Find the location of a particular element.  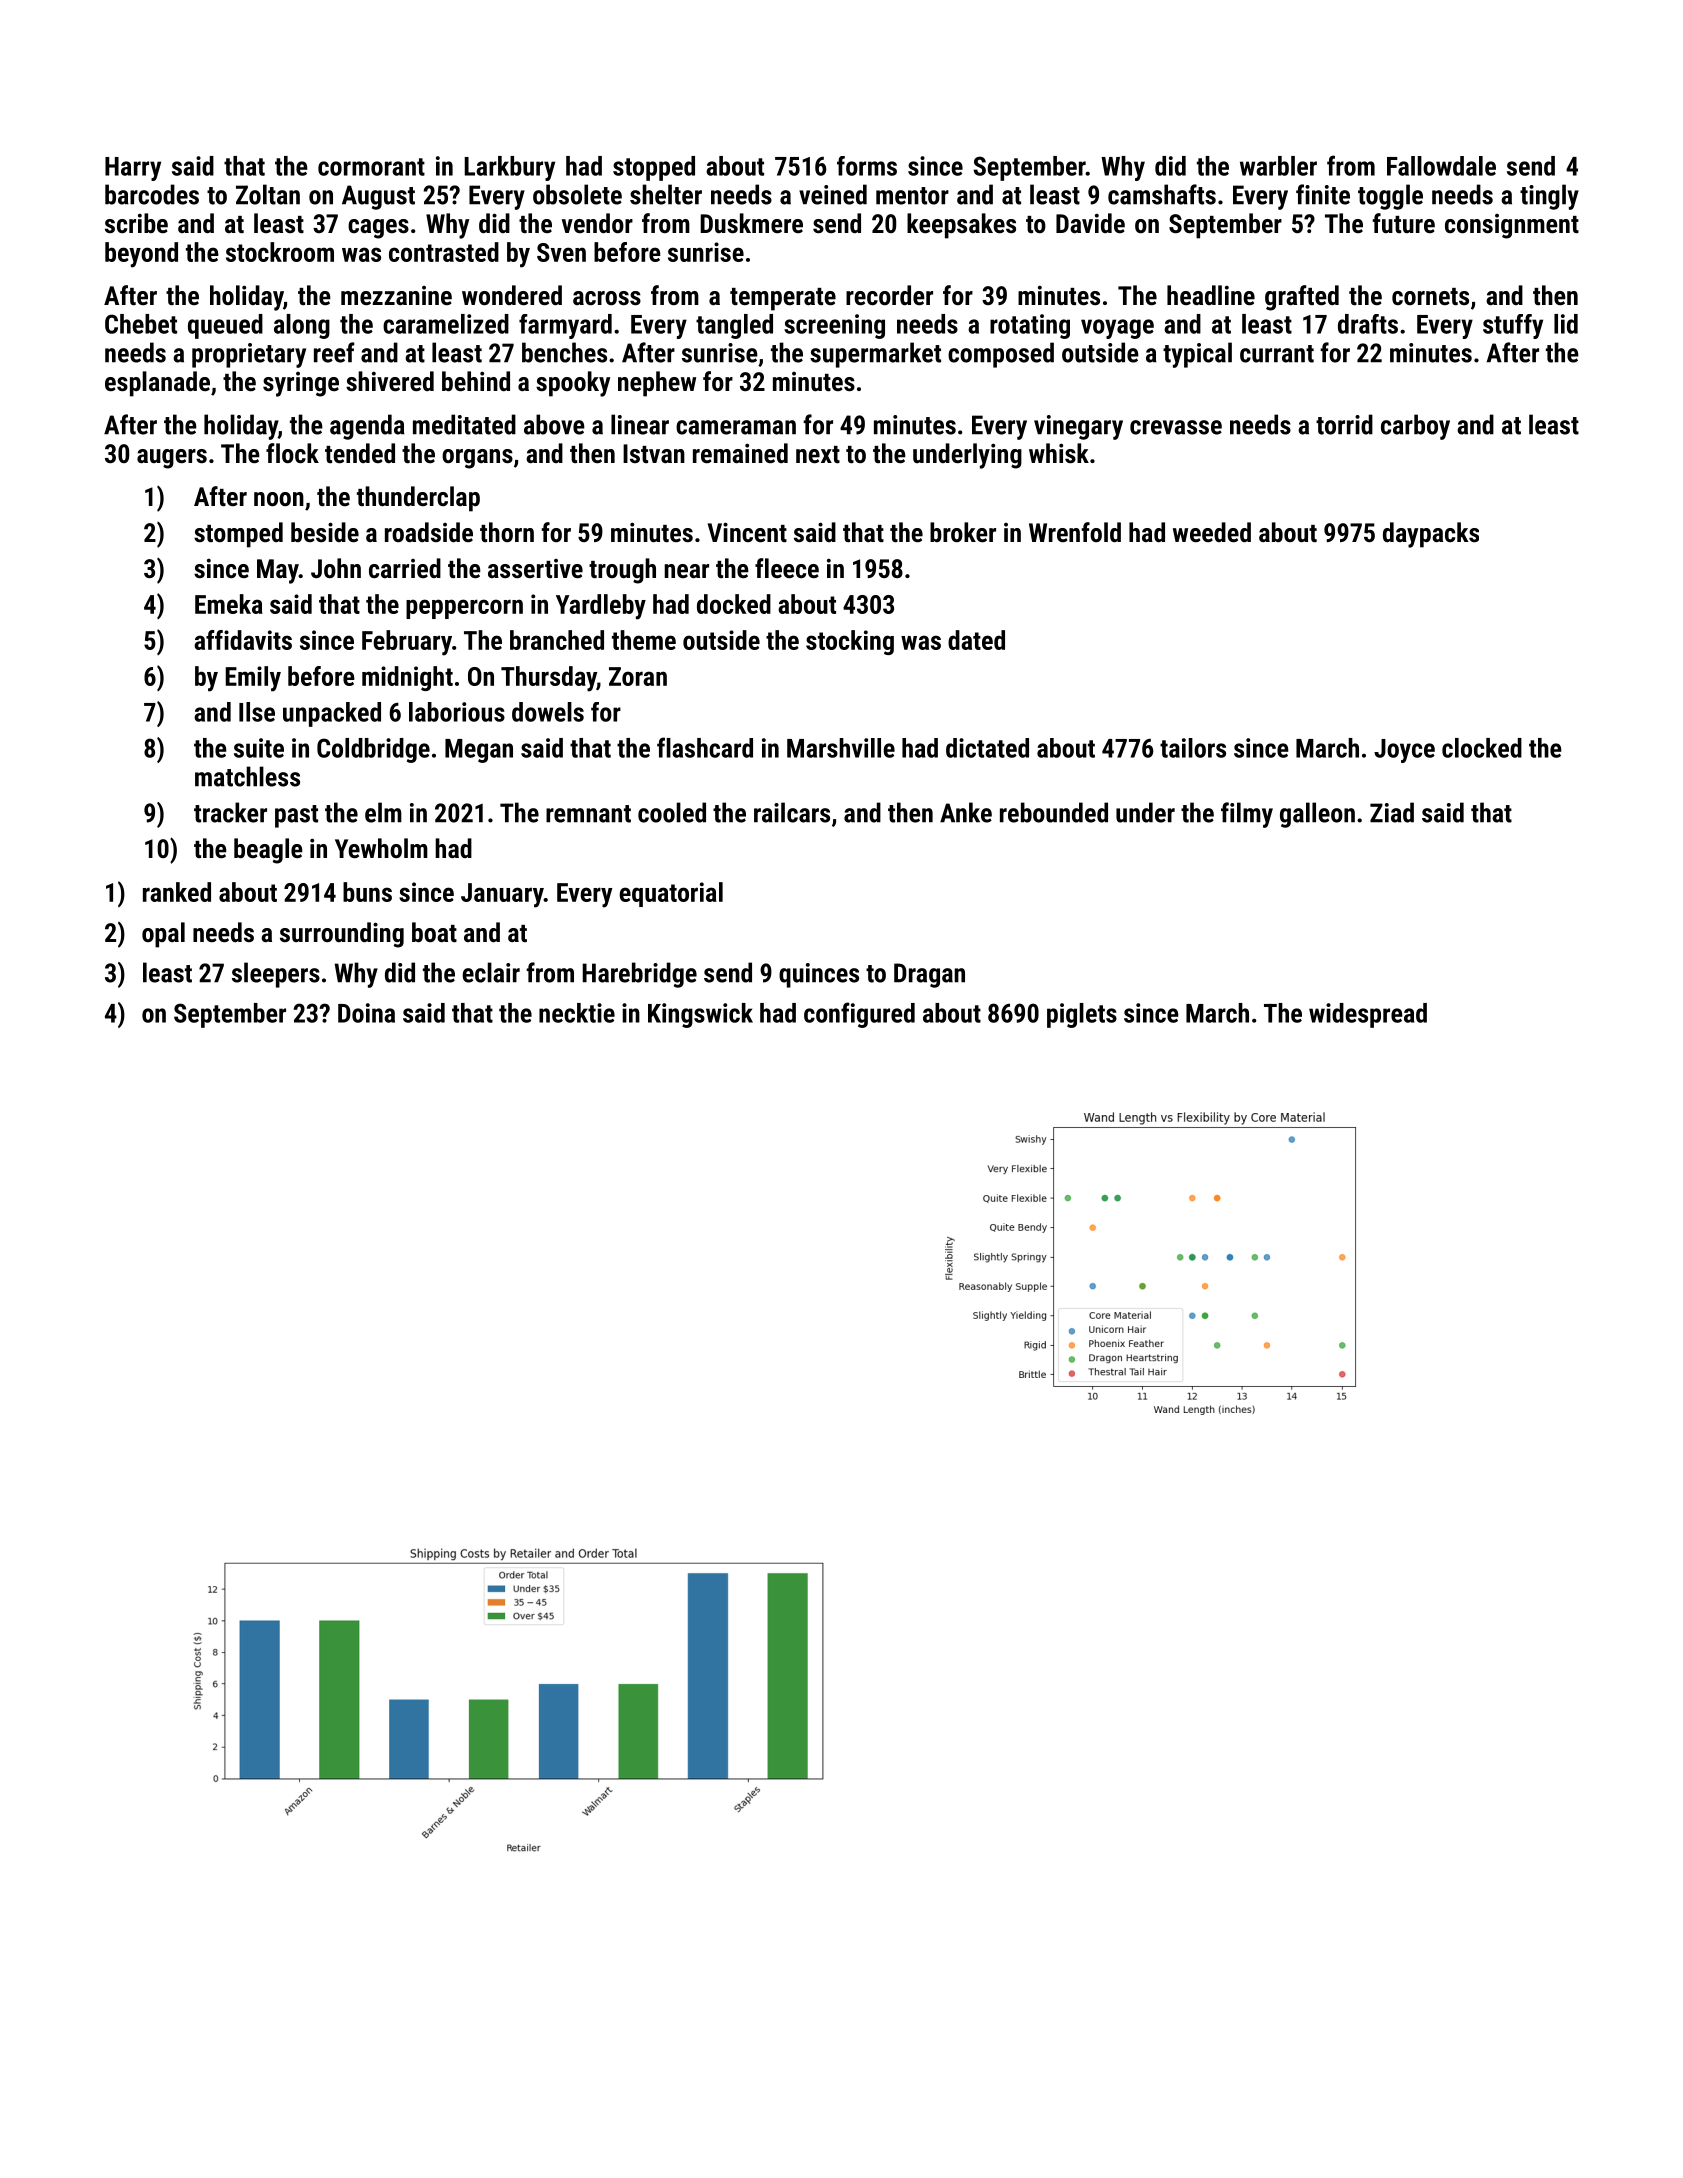

next is located at coordinates (818, 454).
